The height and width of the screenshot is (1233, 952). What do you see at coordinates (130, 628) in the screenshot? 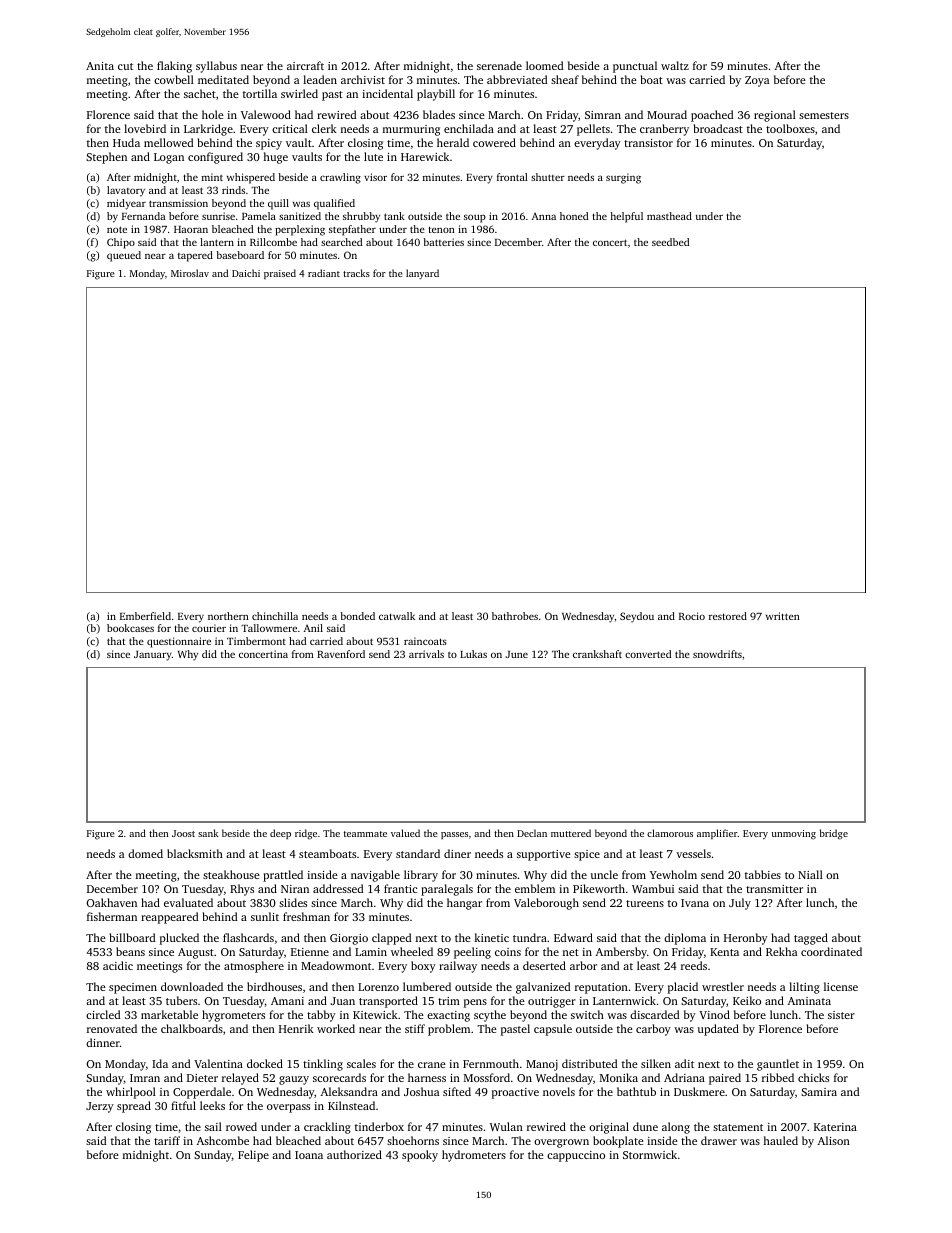
I see `bookcases` at bounding box center [130, 628].
